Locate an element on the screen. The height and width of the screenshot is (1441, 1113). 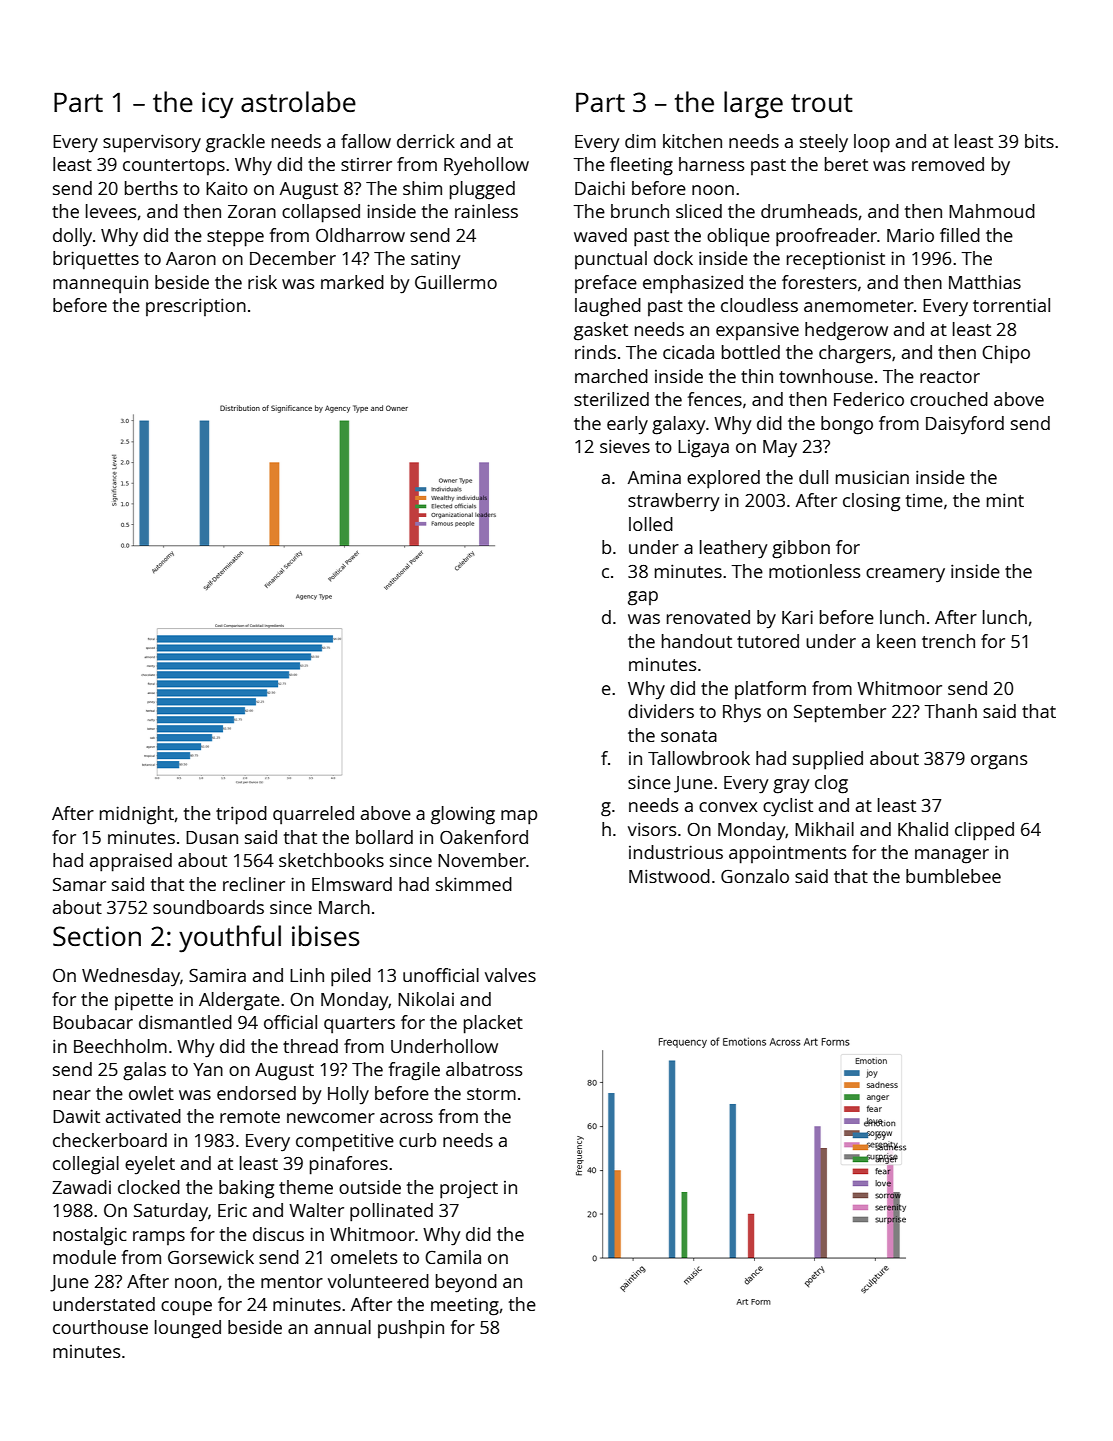
motionless is located at coordinates (815, 571).
